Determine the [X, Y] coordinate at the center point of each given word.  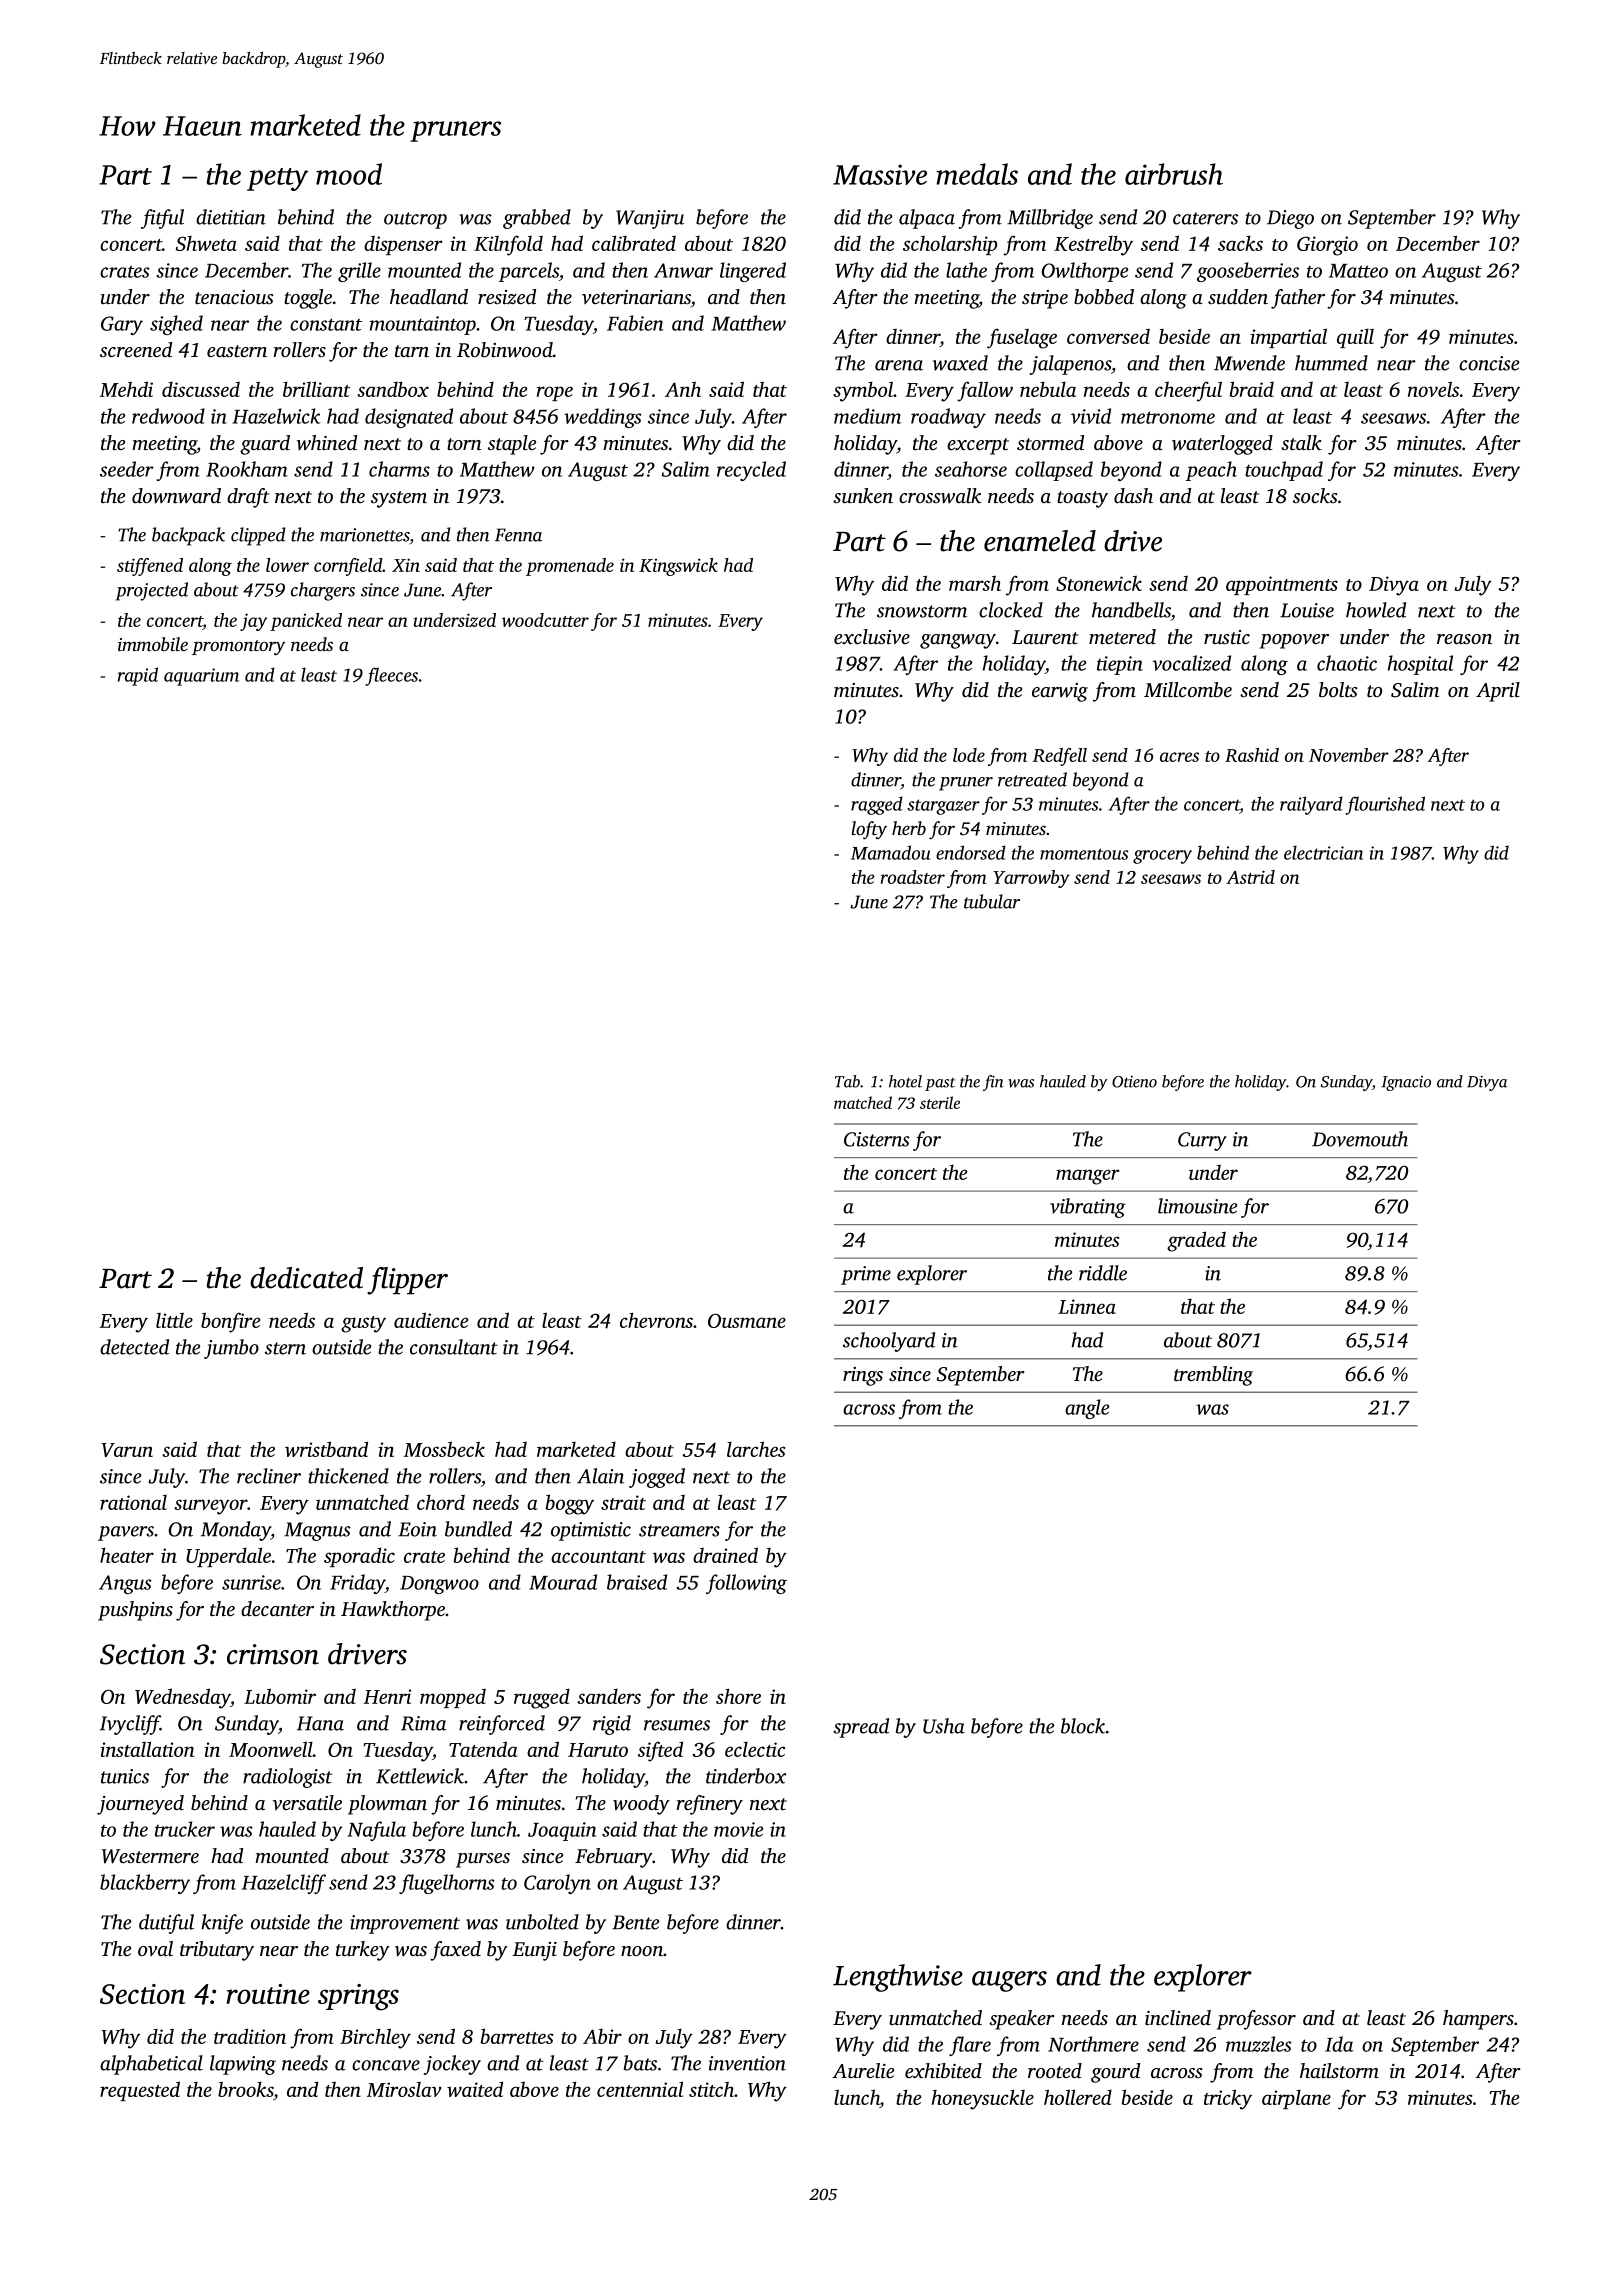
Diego [1290, 219]
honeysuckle [983, 2099]
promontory [238, 648]
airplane [1296, 2099]
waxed [960, 363]
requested [140, 2091]
